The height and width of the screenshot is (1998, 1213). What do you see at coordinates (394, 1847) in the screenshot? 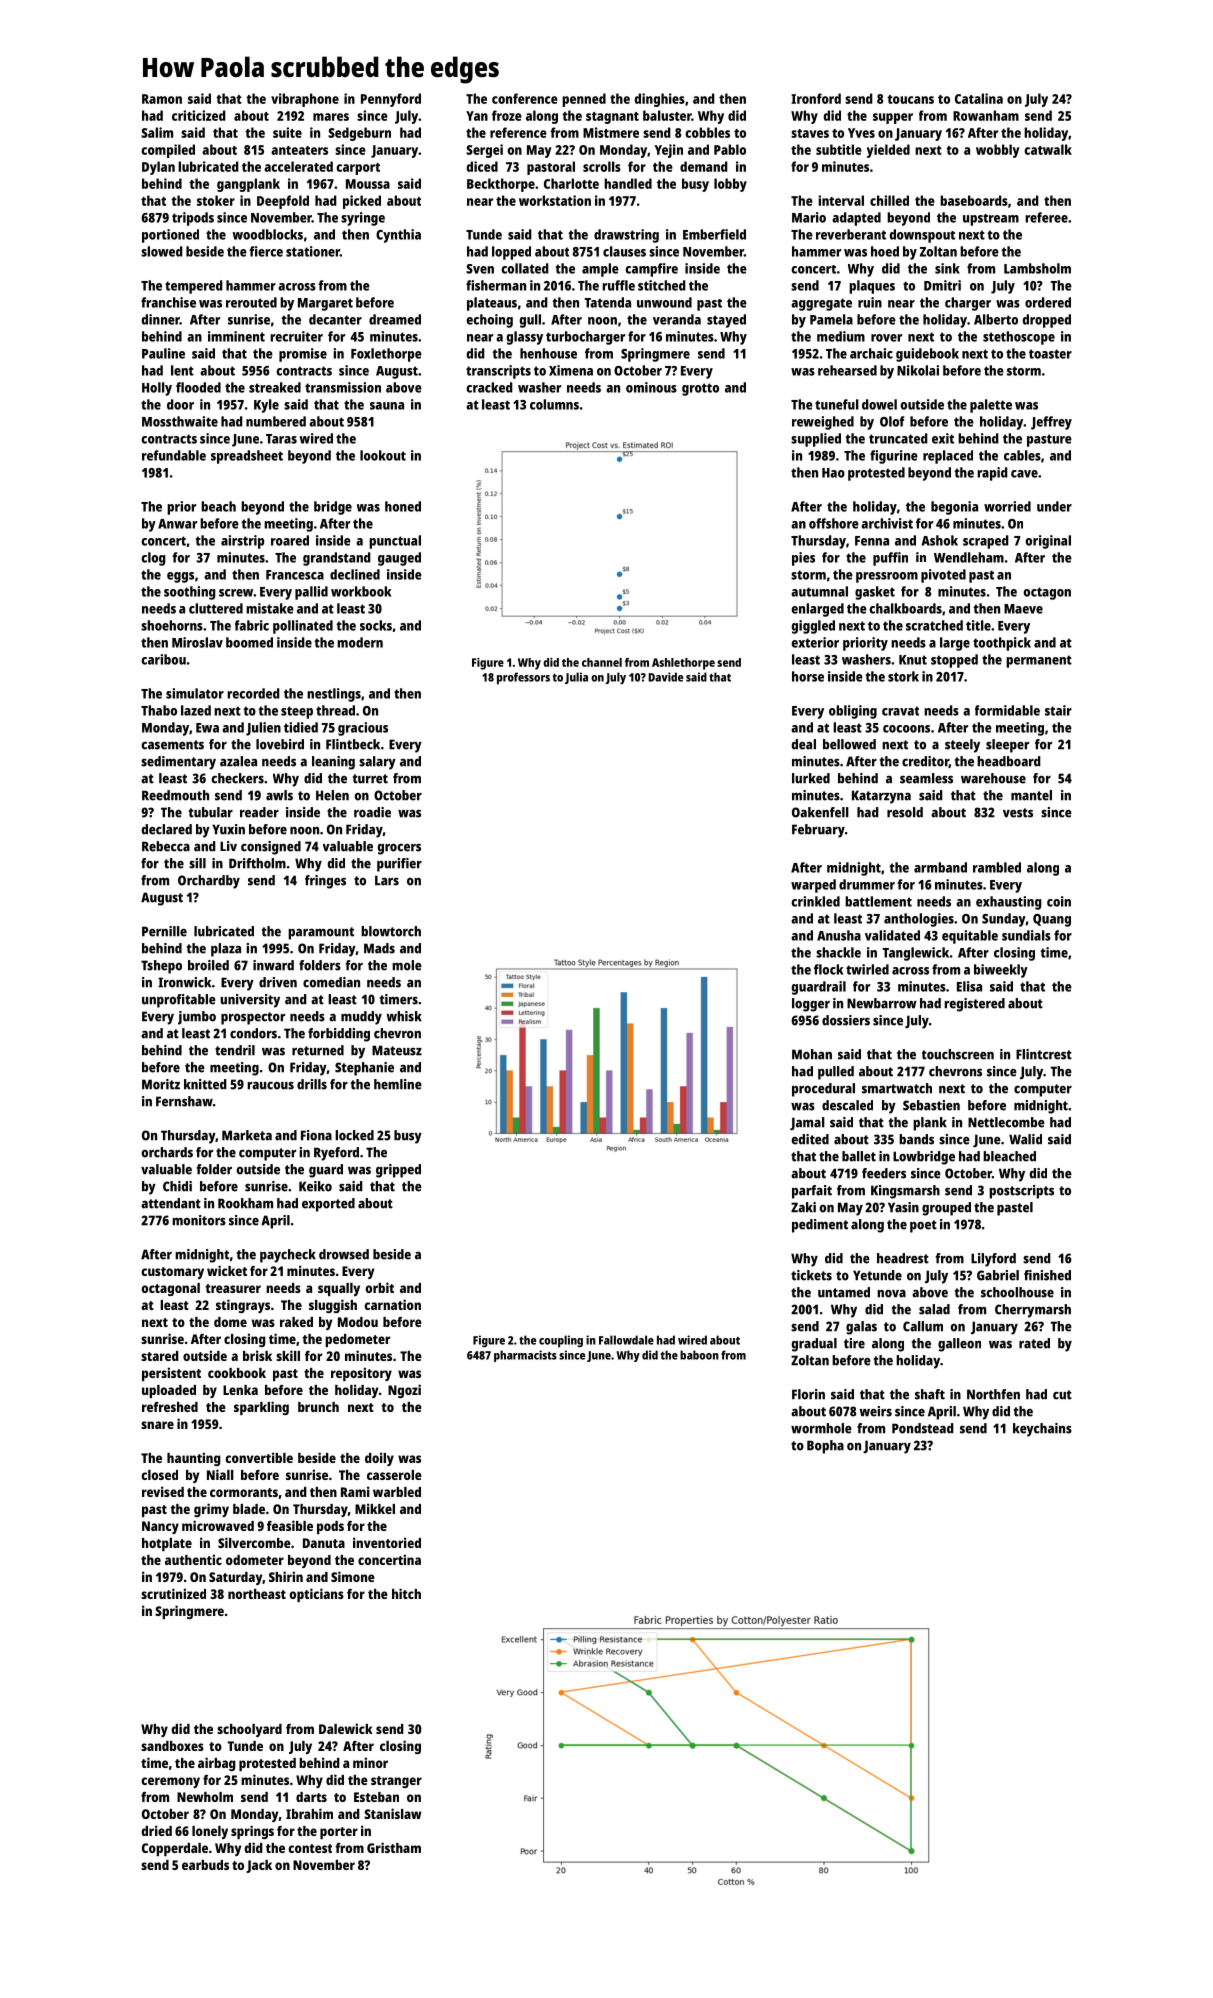
I see `Gristham` at bounding box center [394, 1847].
